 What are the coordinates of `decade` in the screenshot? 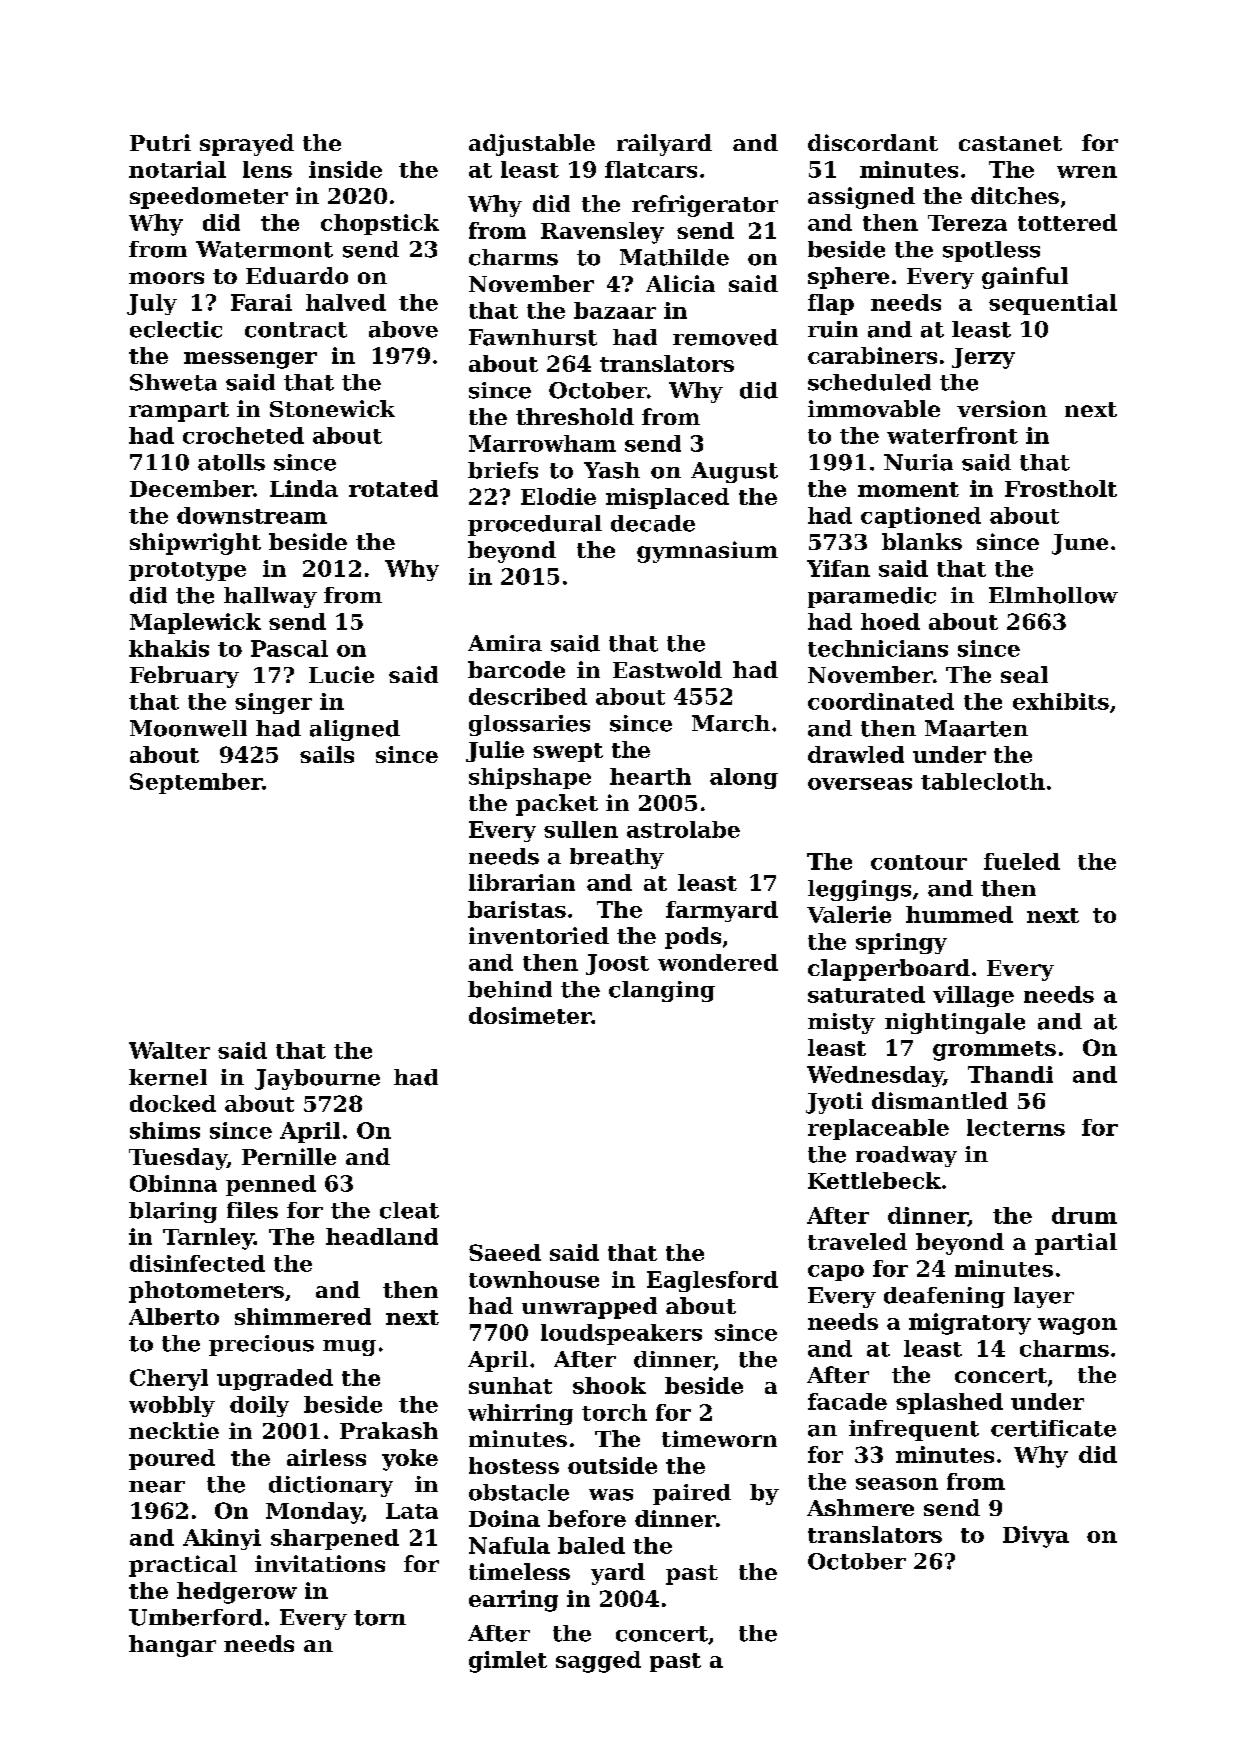 It's located at (653, 523).
